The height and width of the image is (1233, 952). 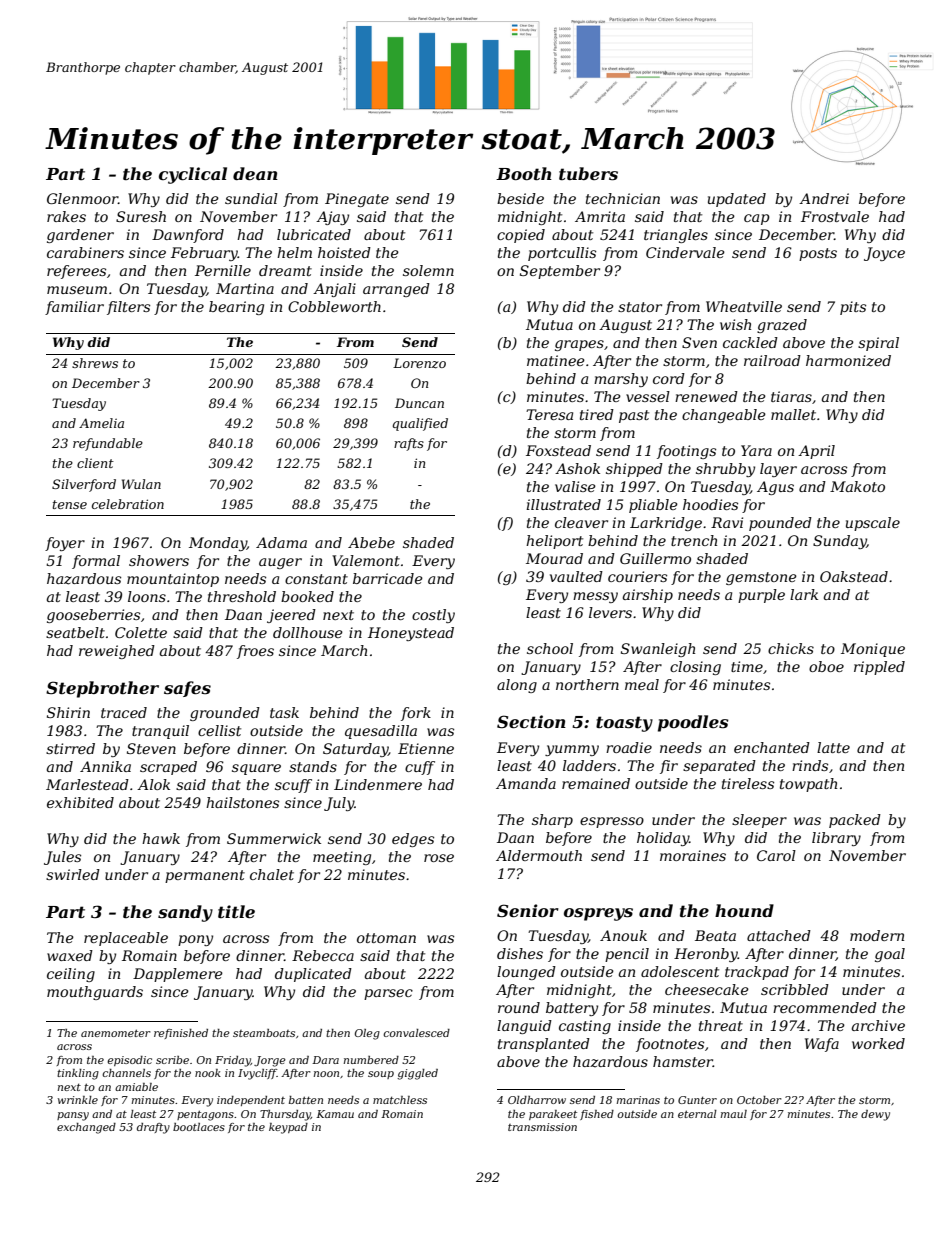 What do you see at coordinates (747, 666) in the image?
I see `time` at bounding box center [747, 666].
